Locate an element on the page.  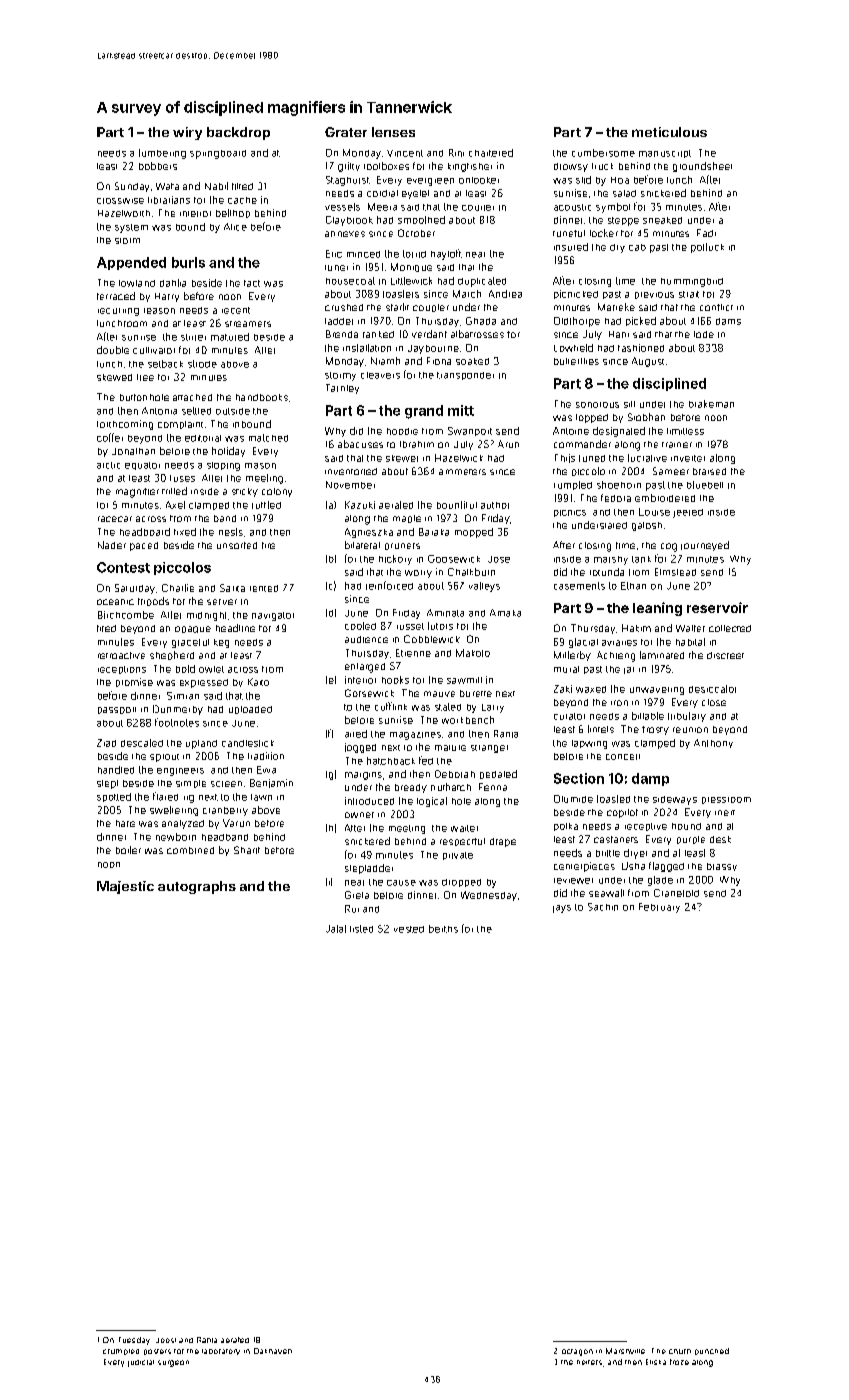
discreet is located at coordinates (725, 655).
